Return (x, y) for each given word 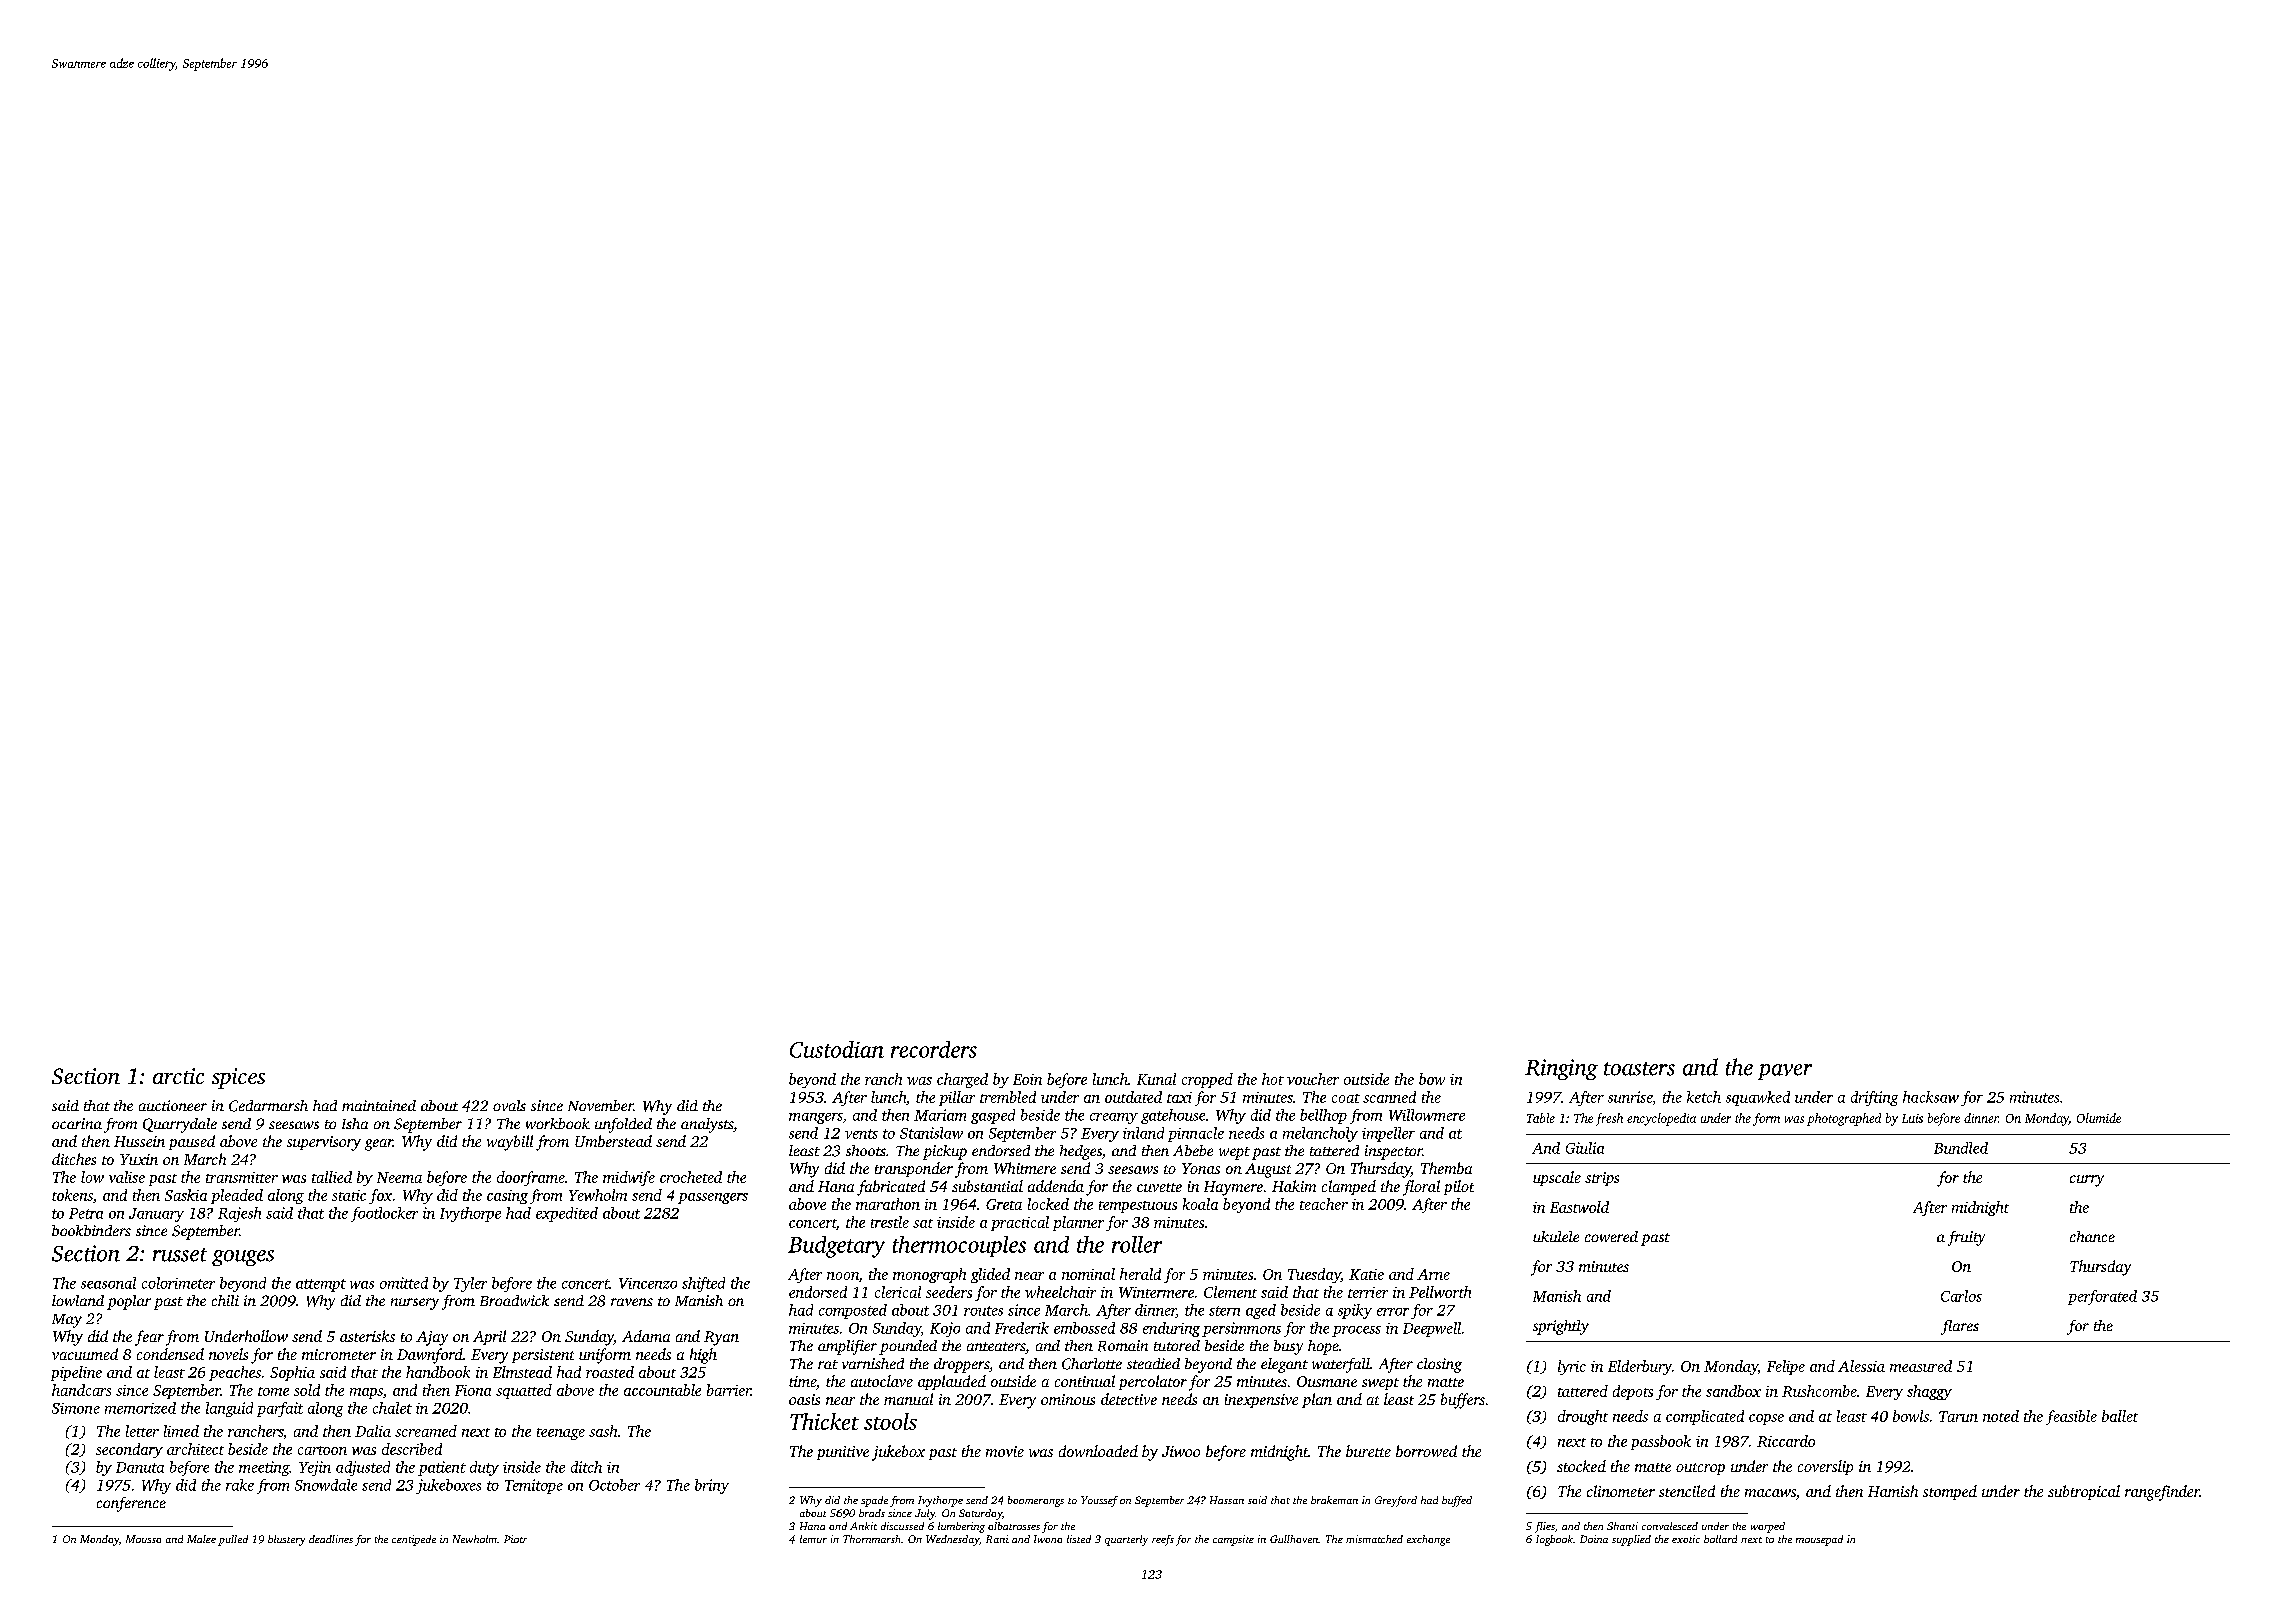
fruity (1966, 1238)
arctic (178, 1076)
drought (1583, 1417)
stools (890, 1421)
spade (874, 1501)
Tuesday (1314, 1275)
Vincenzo (648, 1283)
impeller (1388, 1134)
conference (131, 1504)
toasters (1639, 1069)
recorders (934, 1049)
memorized (140, 1408)
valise (127, 1177)
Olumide (2099, 1118)
